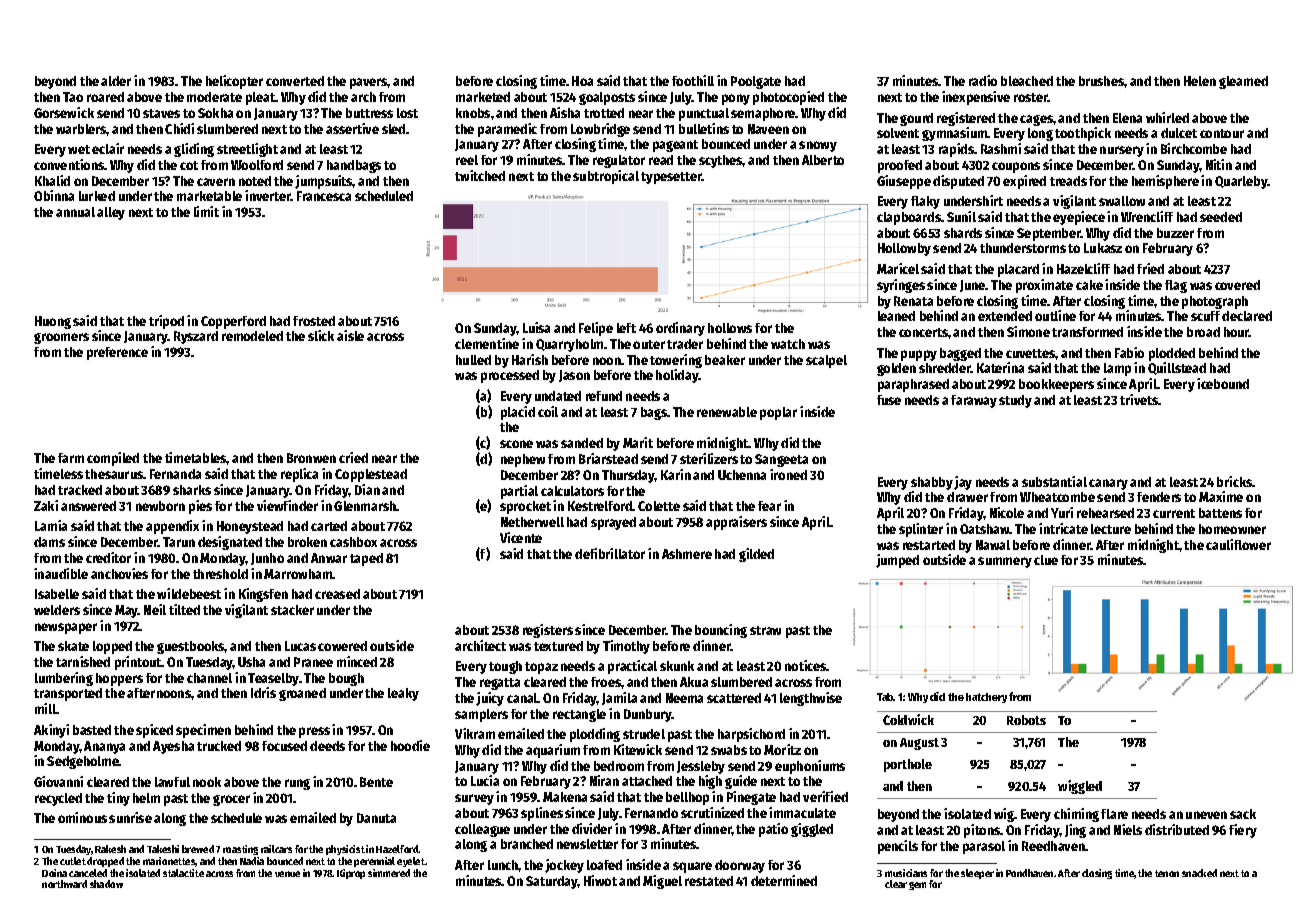 The width and height of the page is (1308, 924). Describe the element at coordinates (1026, 720) in the page. I see `Robots` at that location.
